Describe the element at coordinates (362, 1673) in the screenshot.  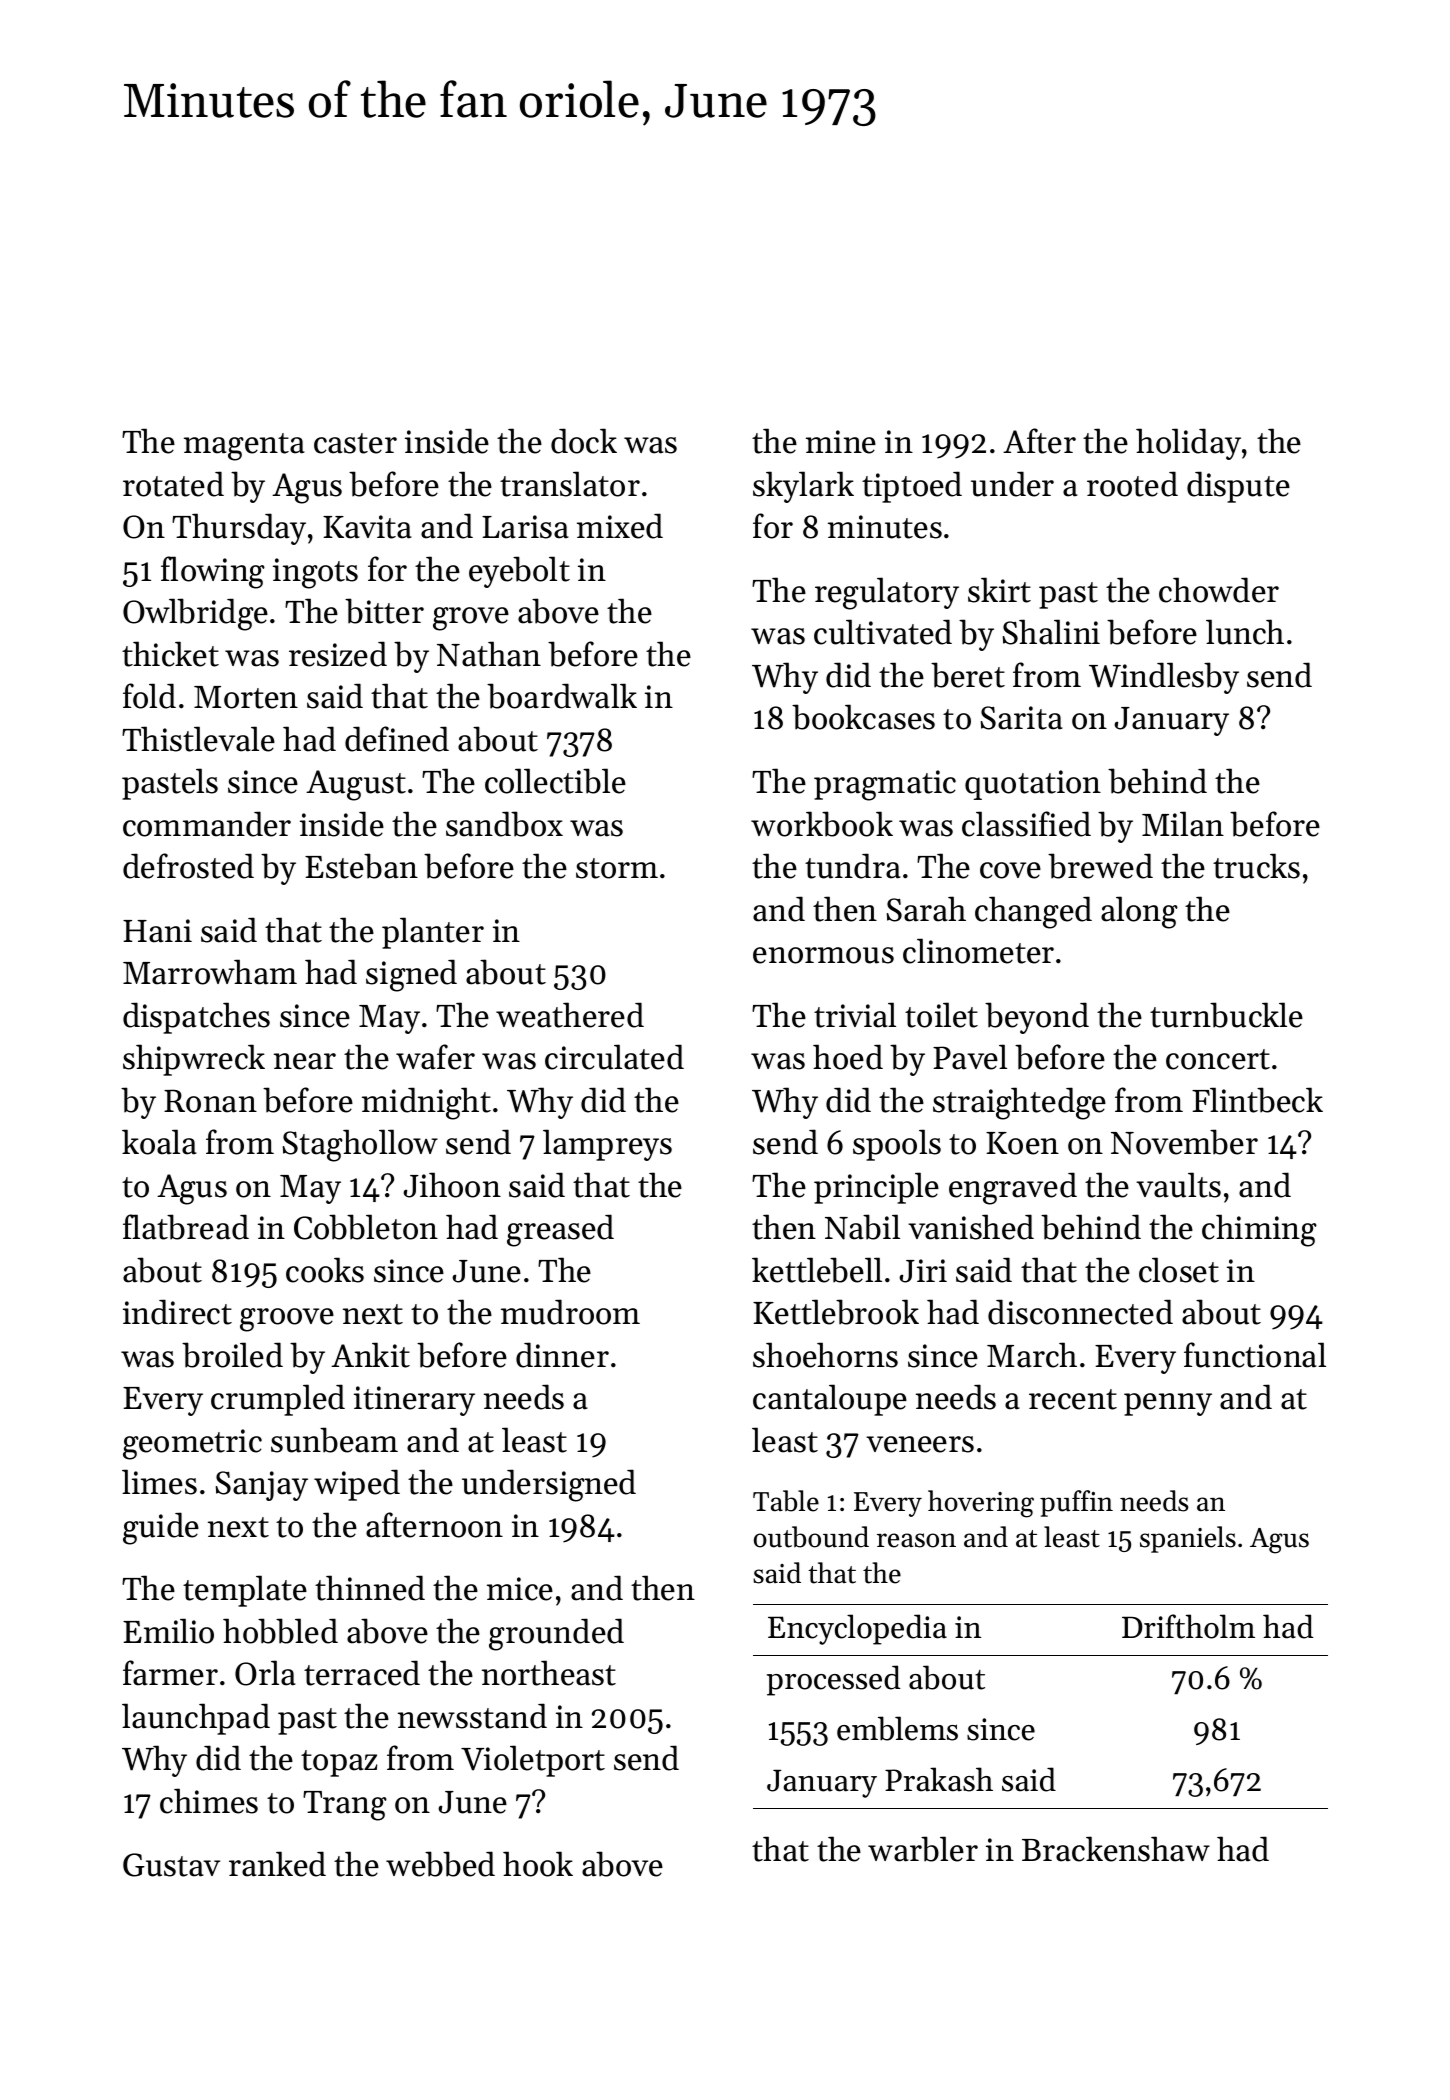
I see `terraced` at that location.
